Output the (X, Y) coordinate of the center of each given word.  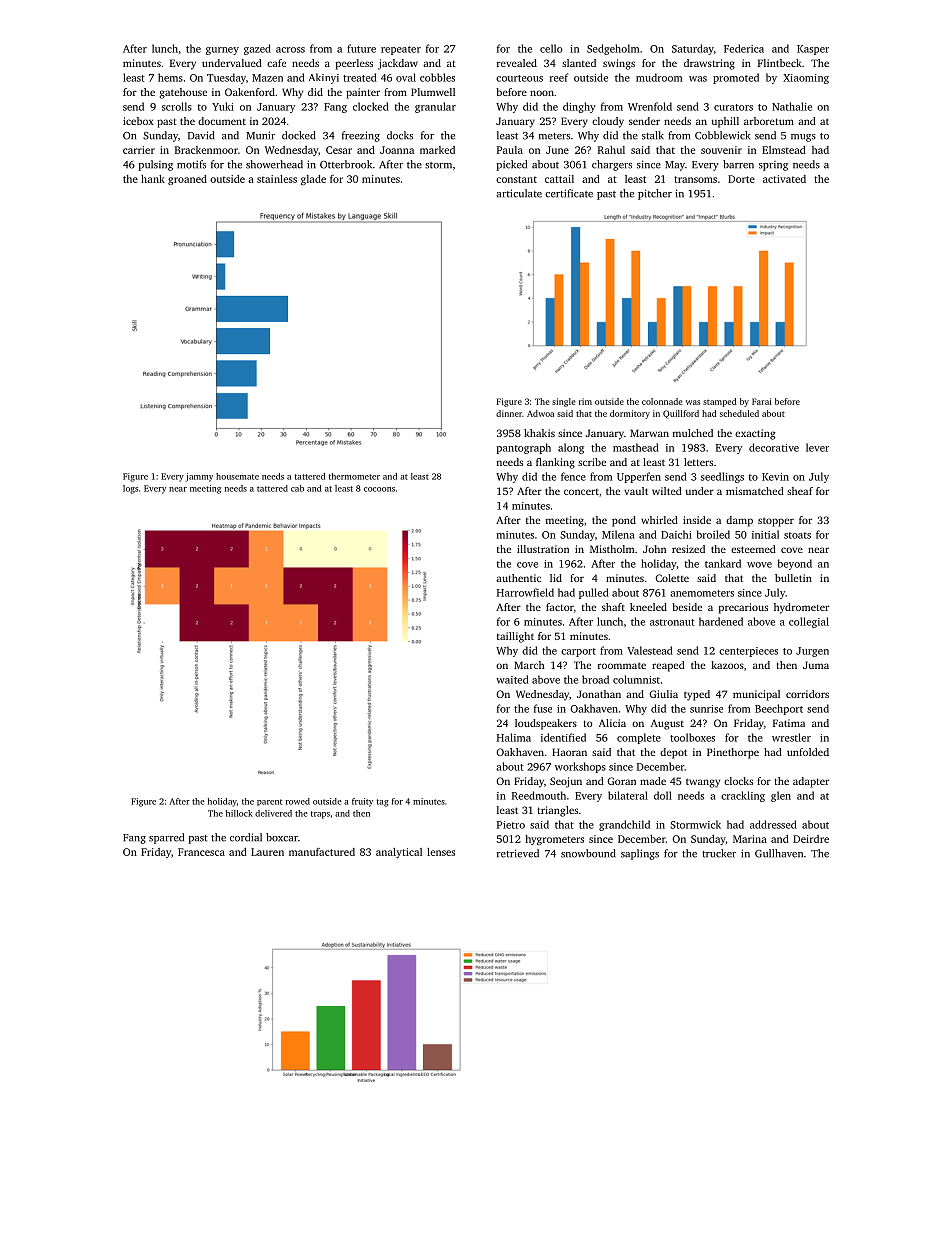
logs (130, 489)
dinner (509, 413)
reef (559, 77)
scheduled (739, 413)
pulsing (156, 165)
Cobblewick (722, 135)
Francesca (201, 852)
